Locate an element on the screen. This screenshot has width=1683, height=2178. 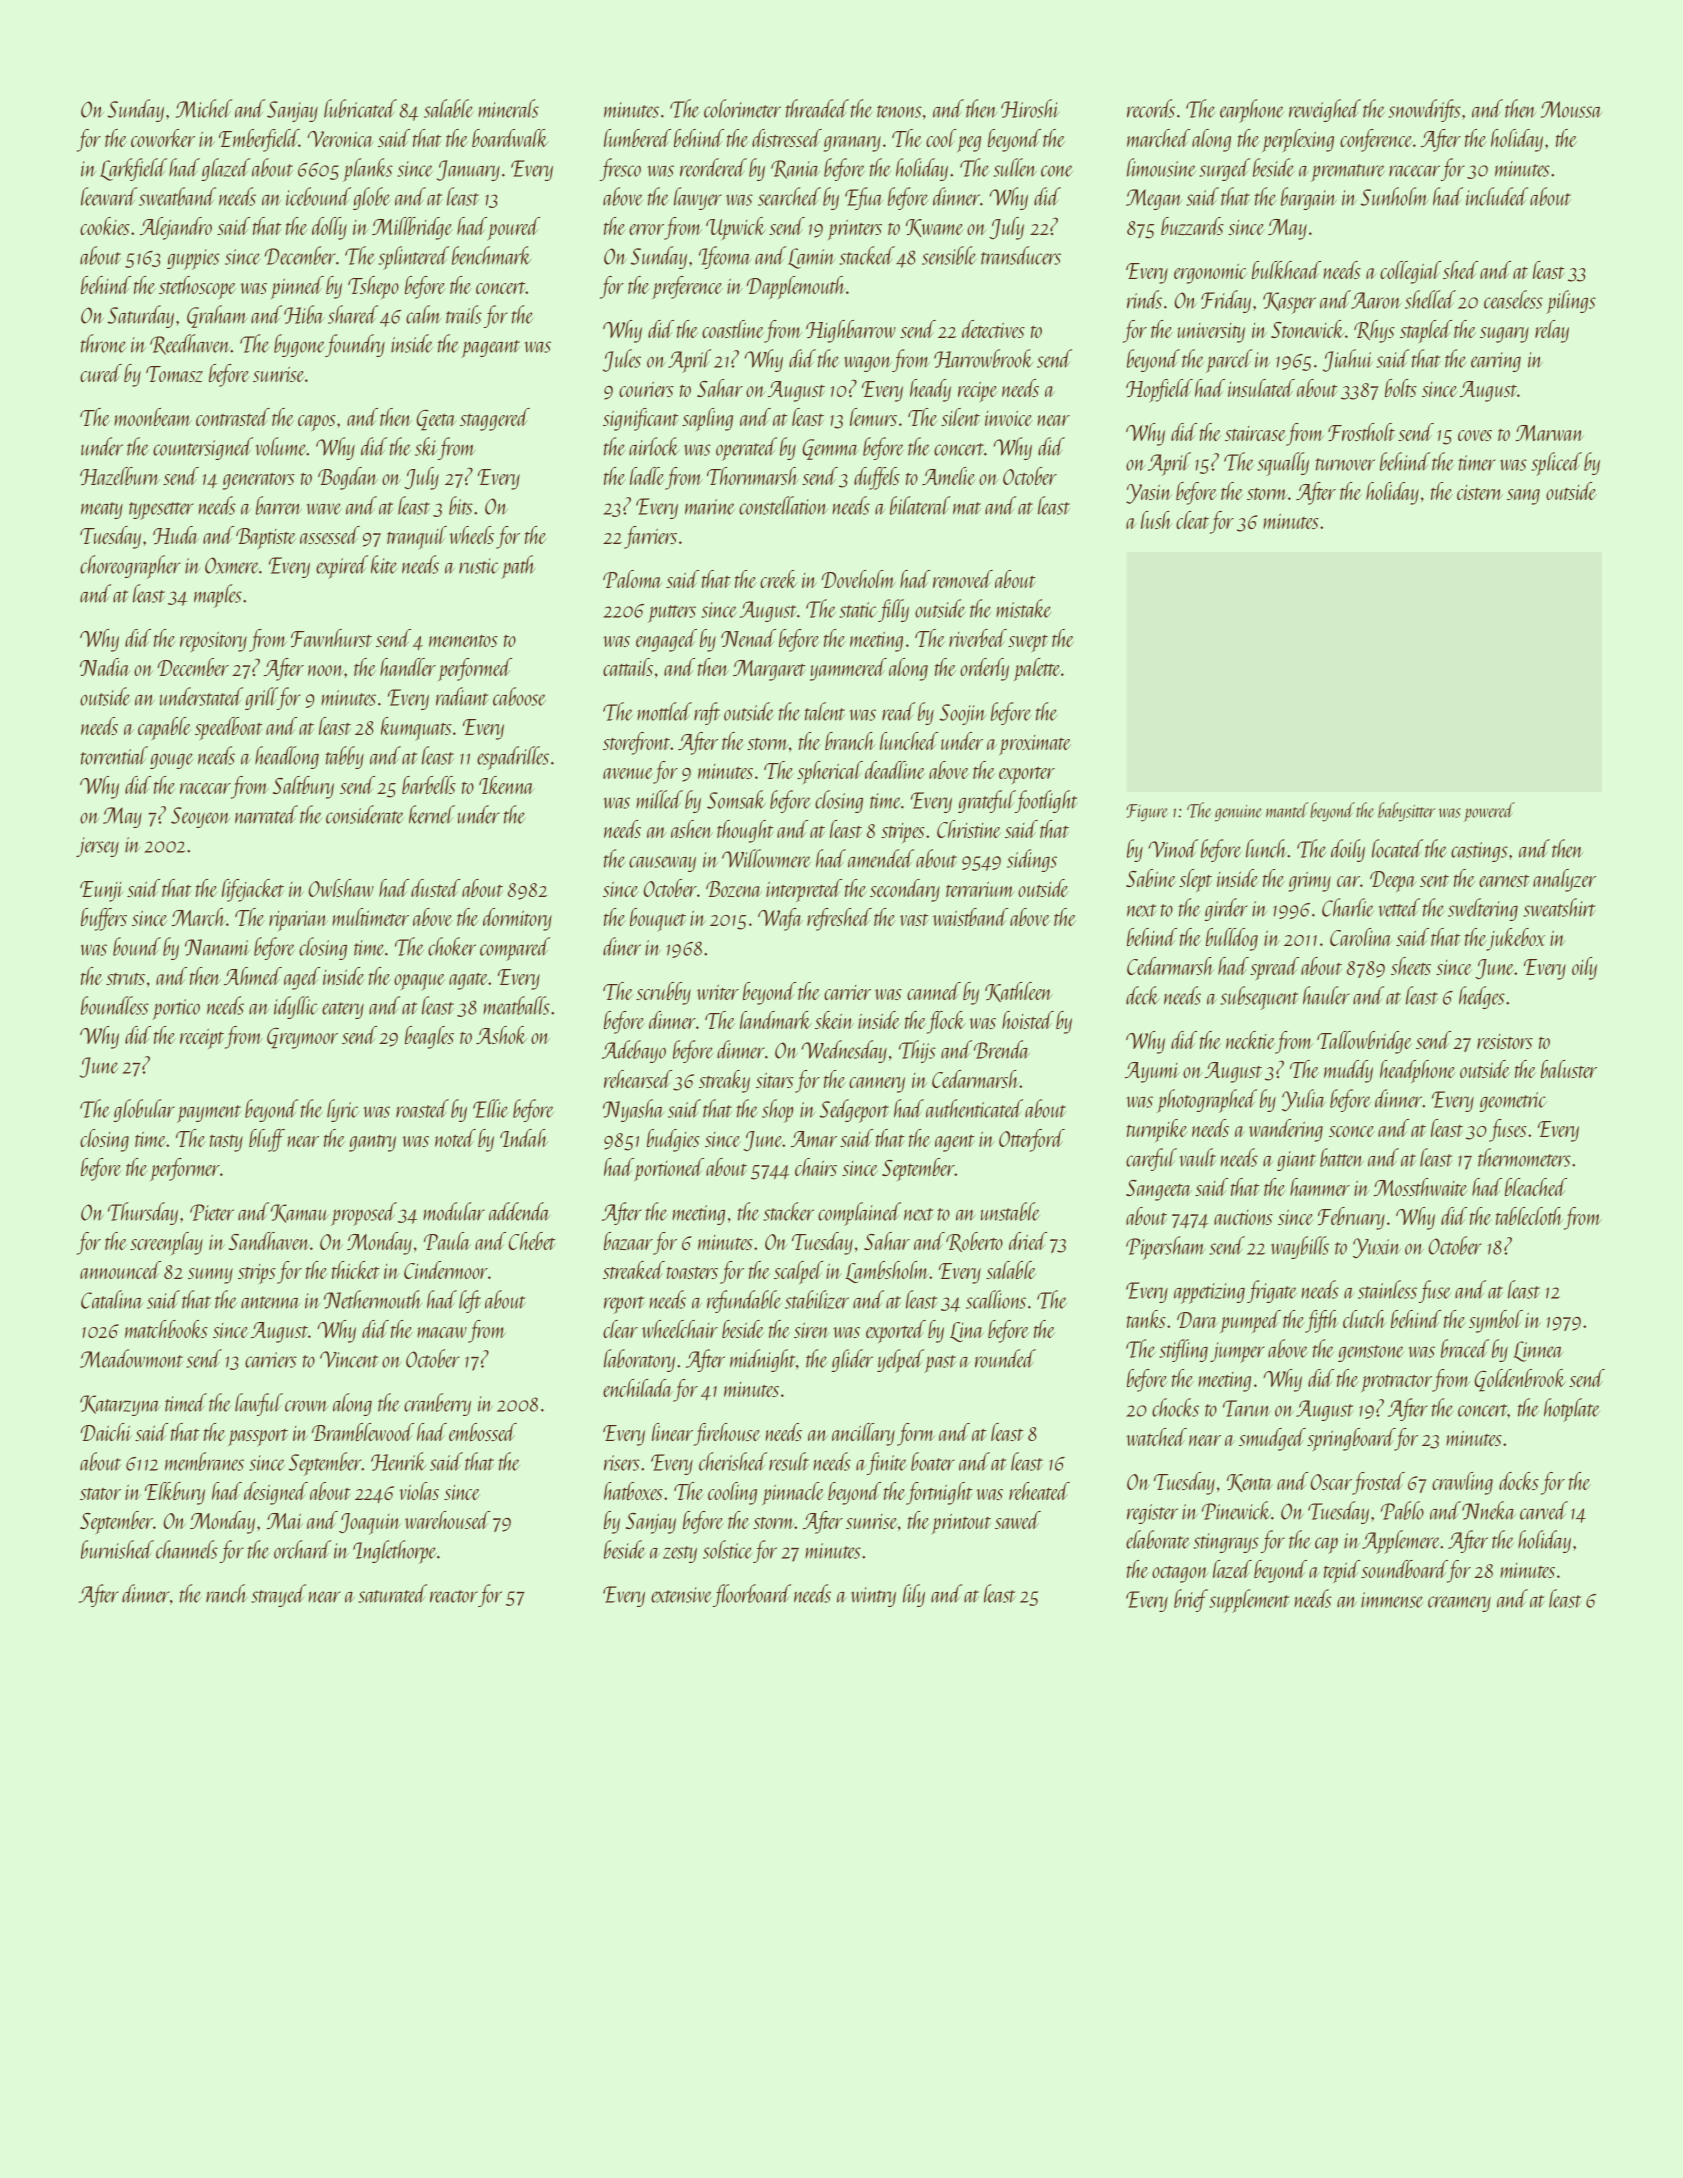
handler is located at coordinates (408, 667).
